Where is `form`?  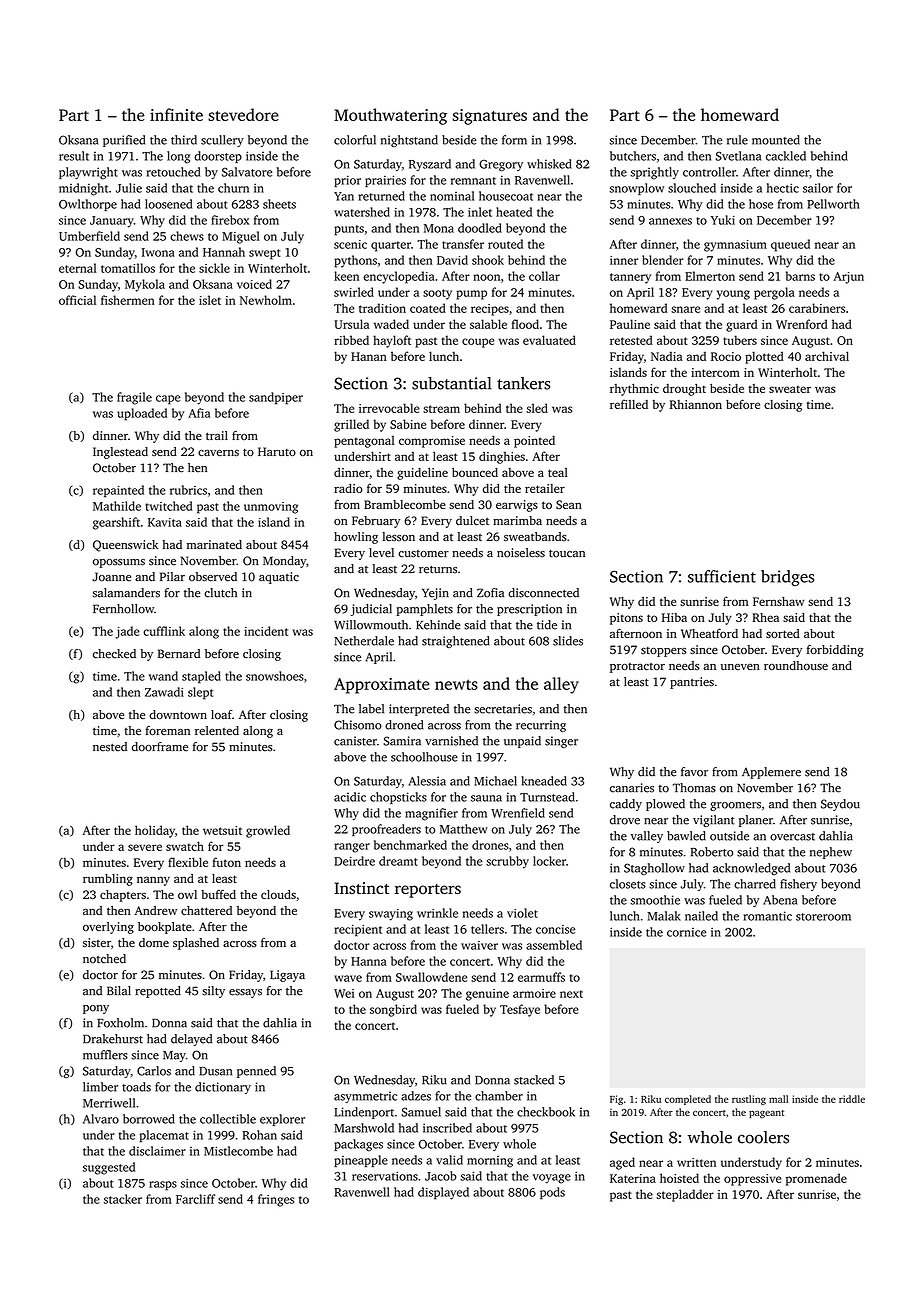
form is located at coordinates (514, 140).
